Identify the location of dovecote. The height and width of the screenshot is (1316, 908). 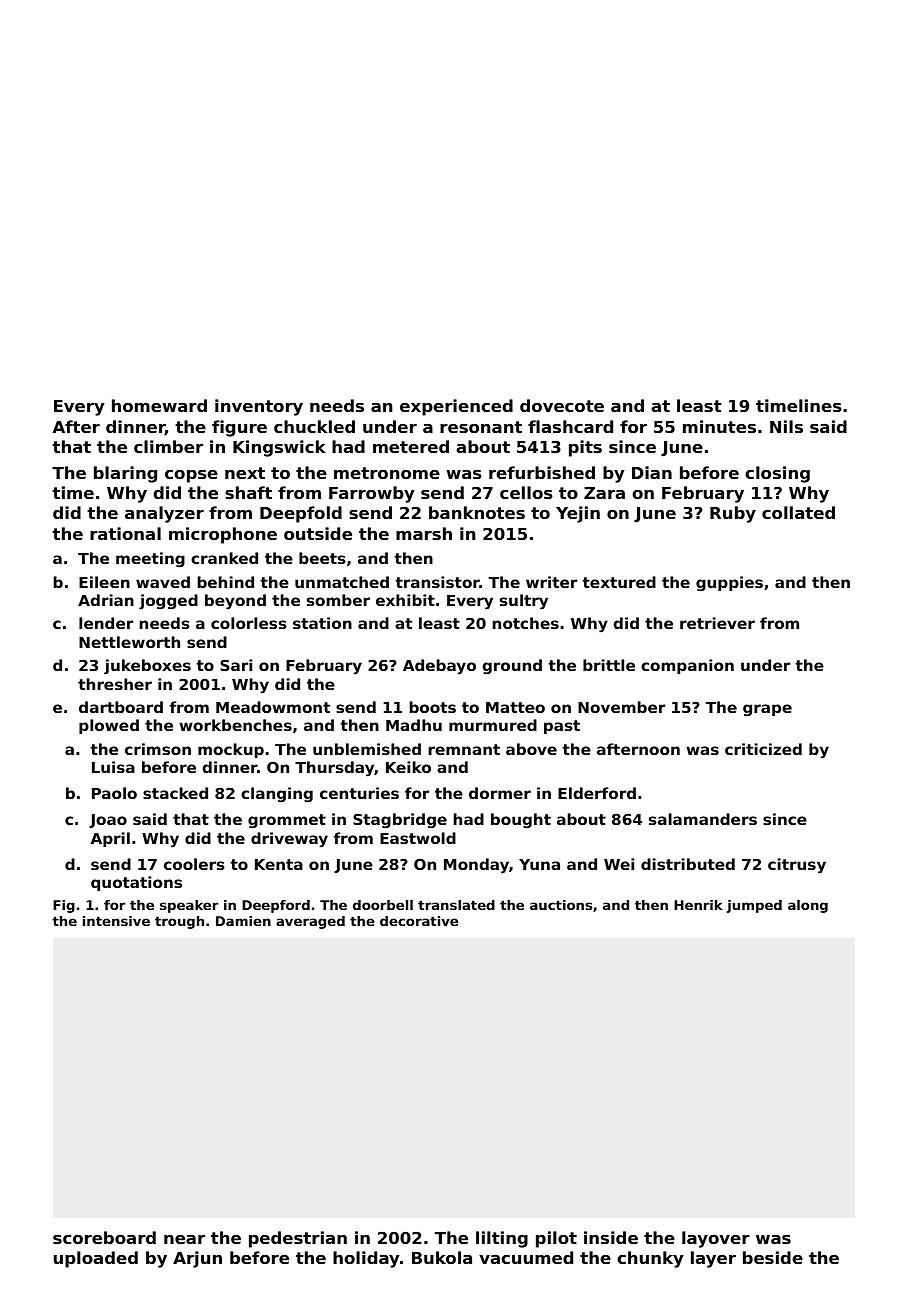
(562, 405).
